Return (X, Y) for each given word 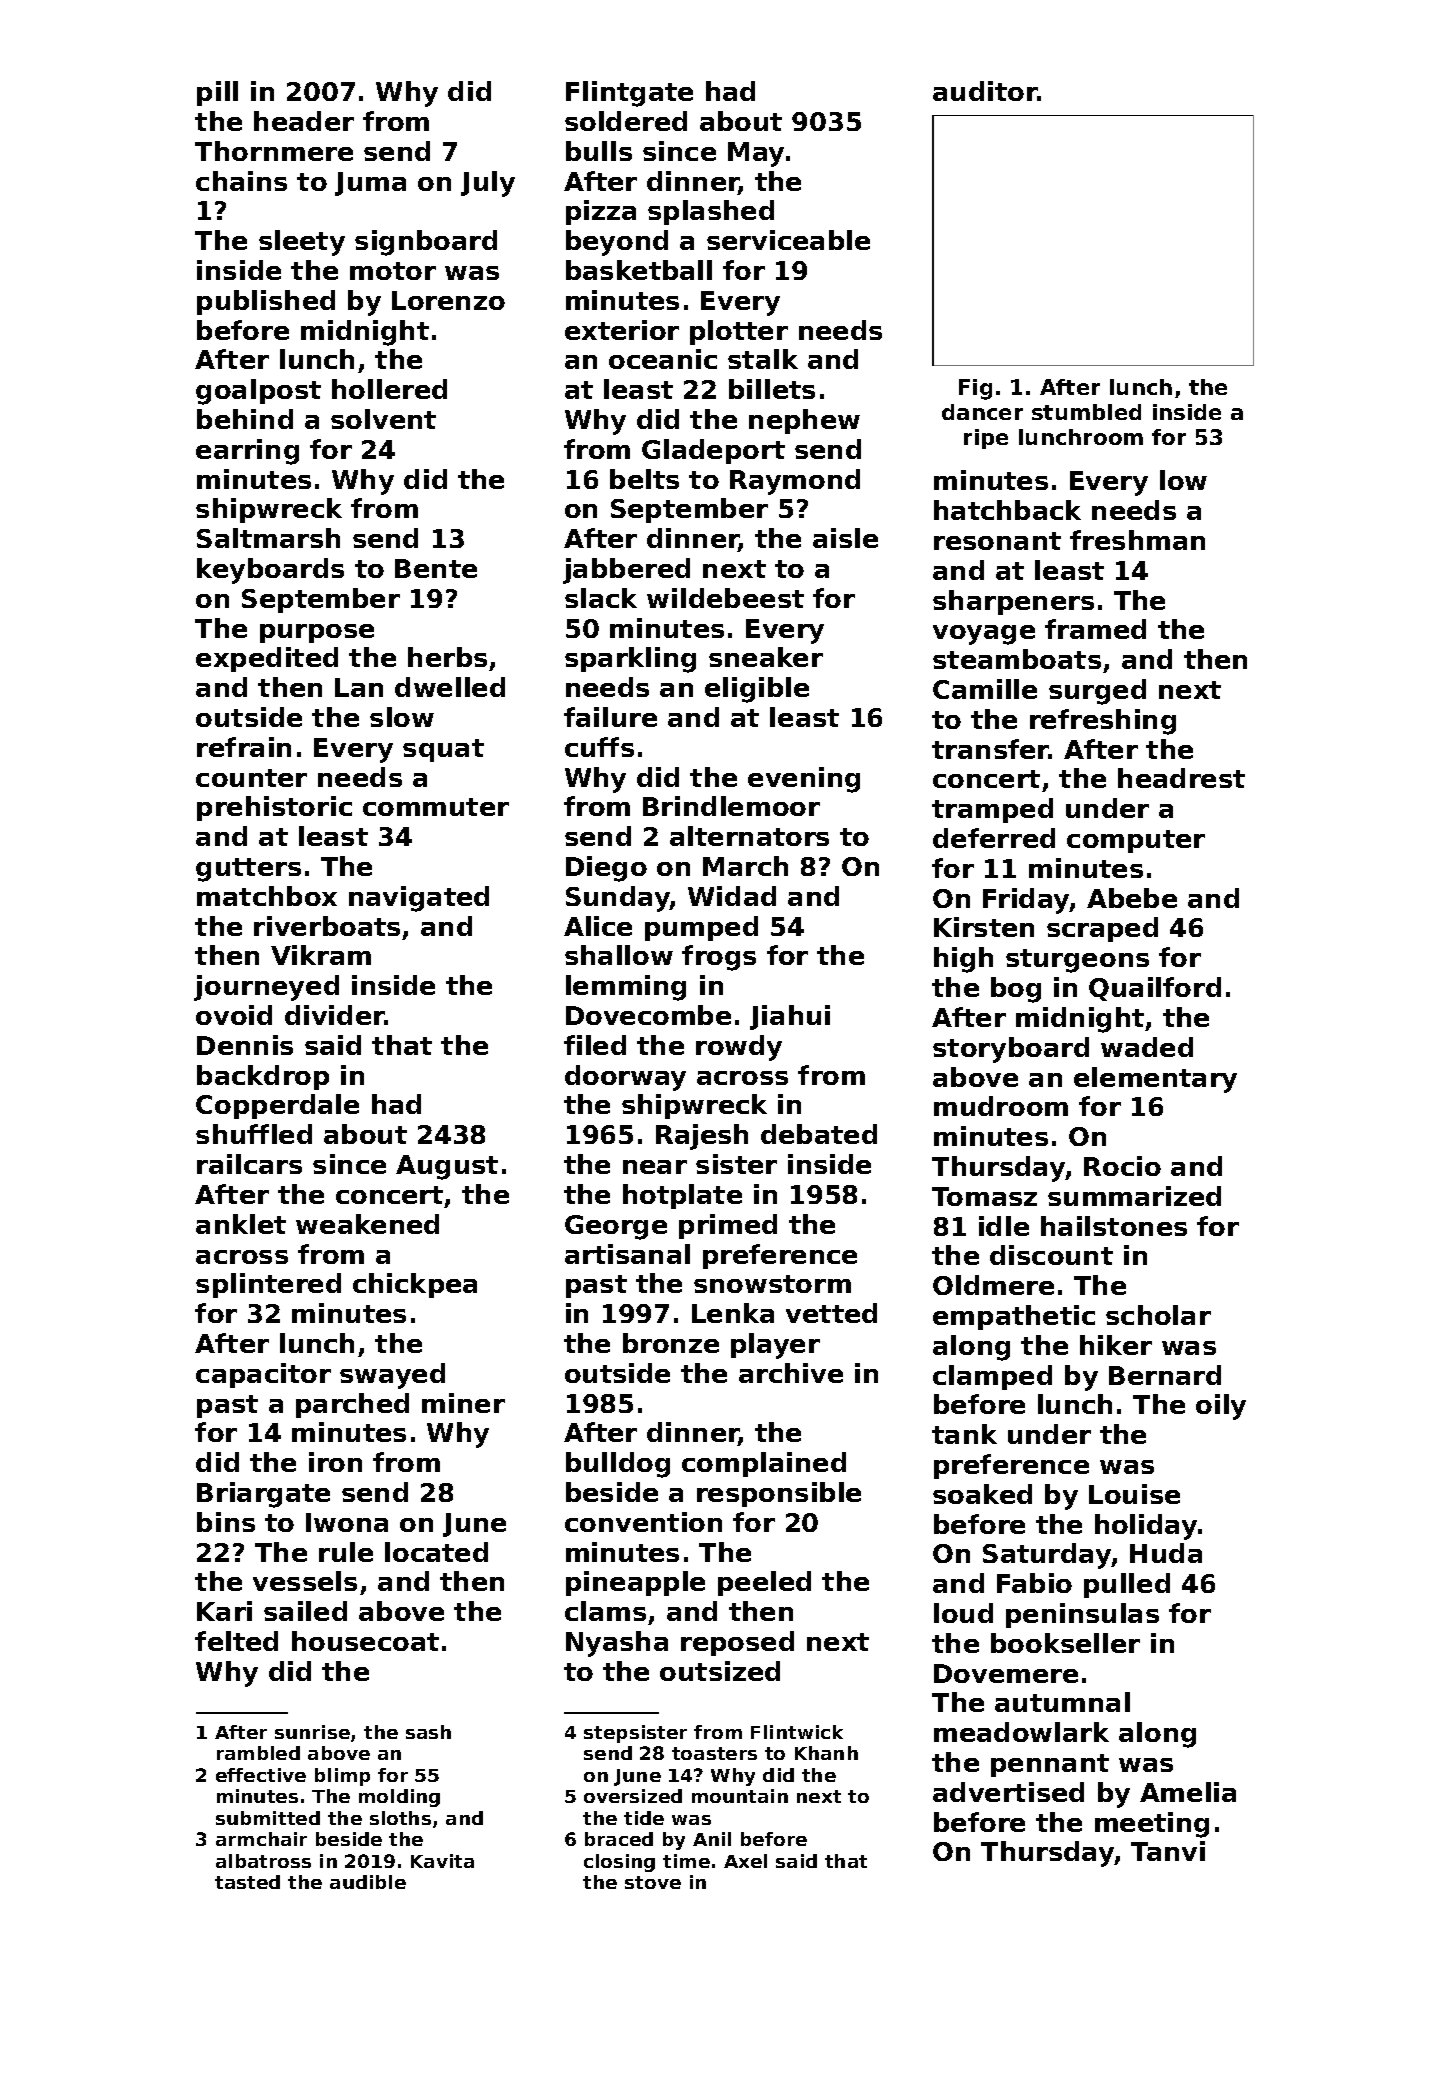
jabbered (626, 571)
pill (217, 93)
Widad (732, 896)
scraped (1102, 929)
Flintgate (629, 94)
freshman (1137, 540)
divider (335, 1015)
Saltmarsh (268, 538)
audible (368, 1882)
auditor (985, 91)
